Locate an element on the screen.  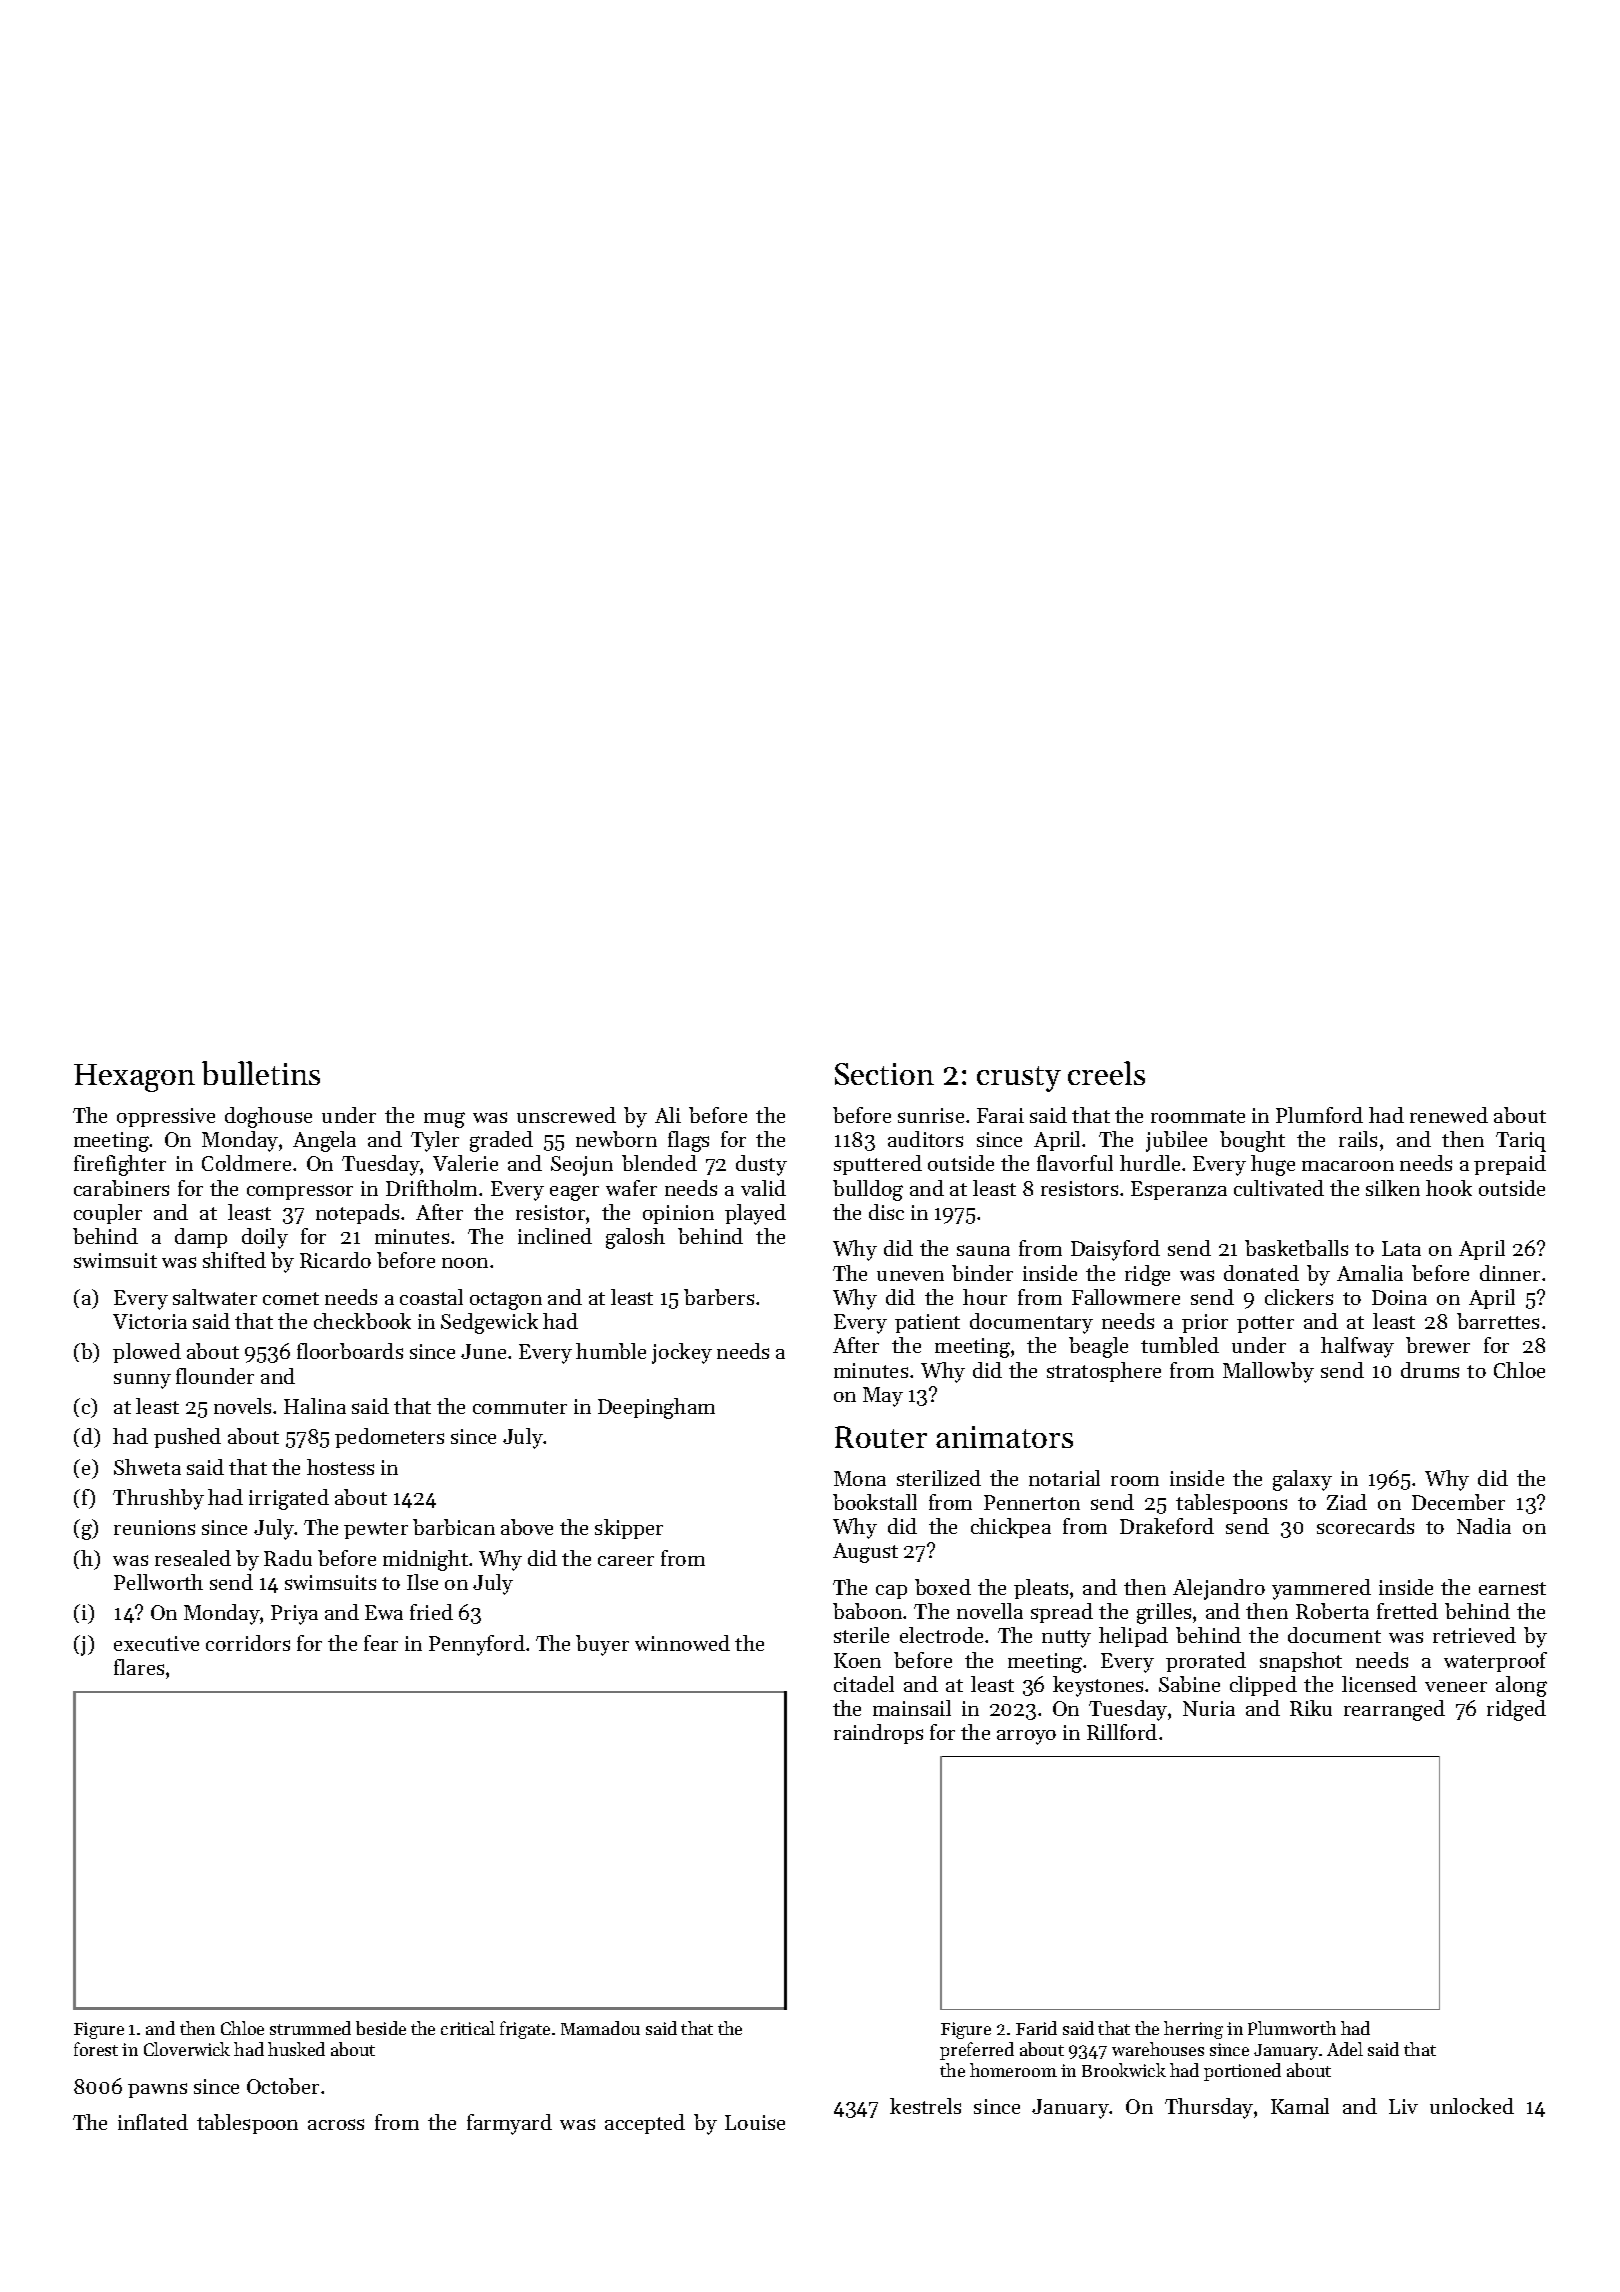
skipper is located at coordinates (629, 1529).
